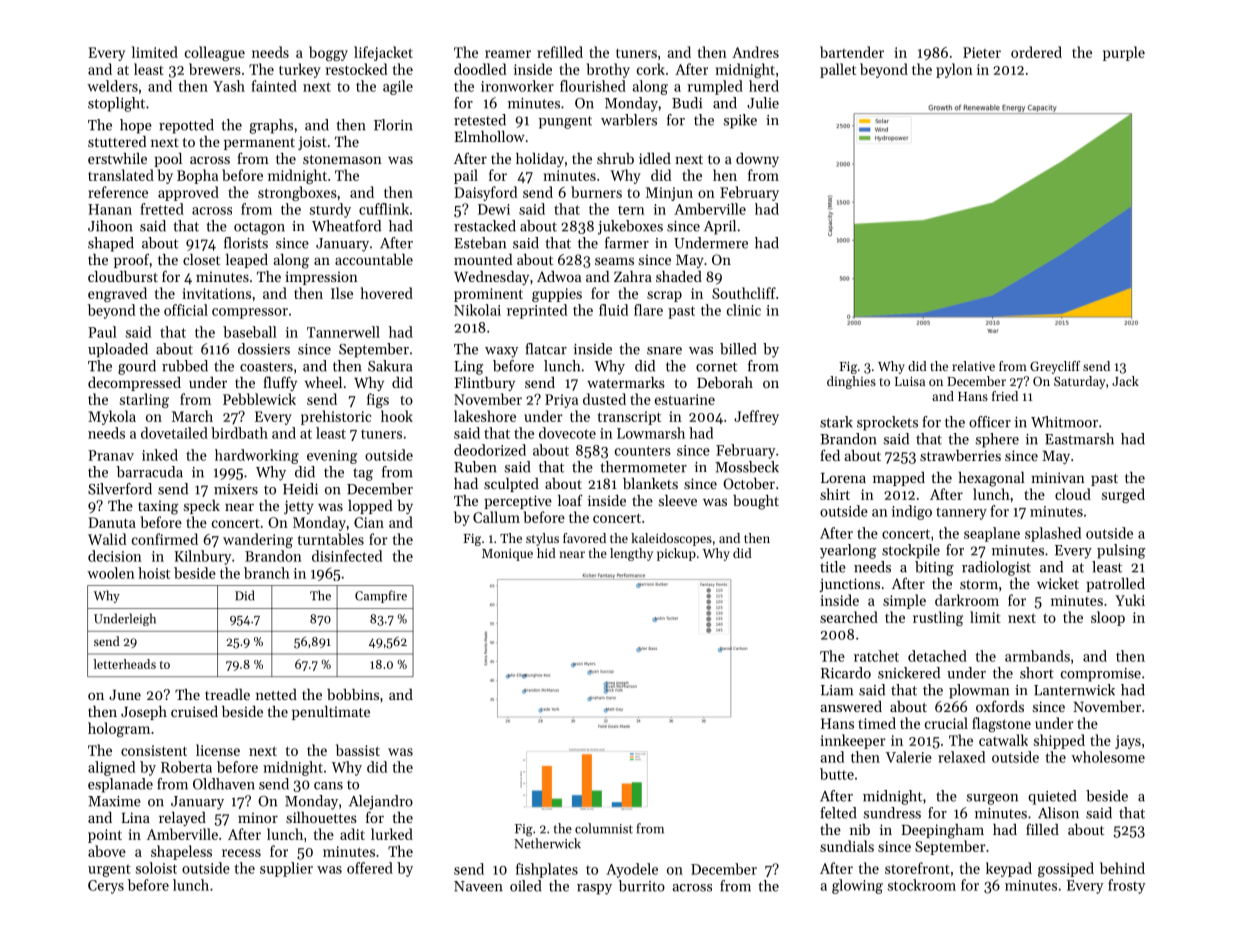 The height and width of the screenshot is (952, 1233). What do you see at coordinates (125, 664) in the screenshot?
I see `letterheads` at bounding box center [125, 664].
